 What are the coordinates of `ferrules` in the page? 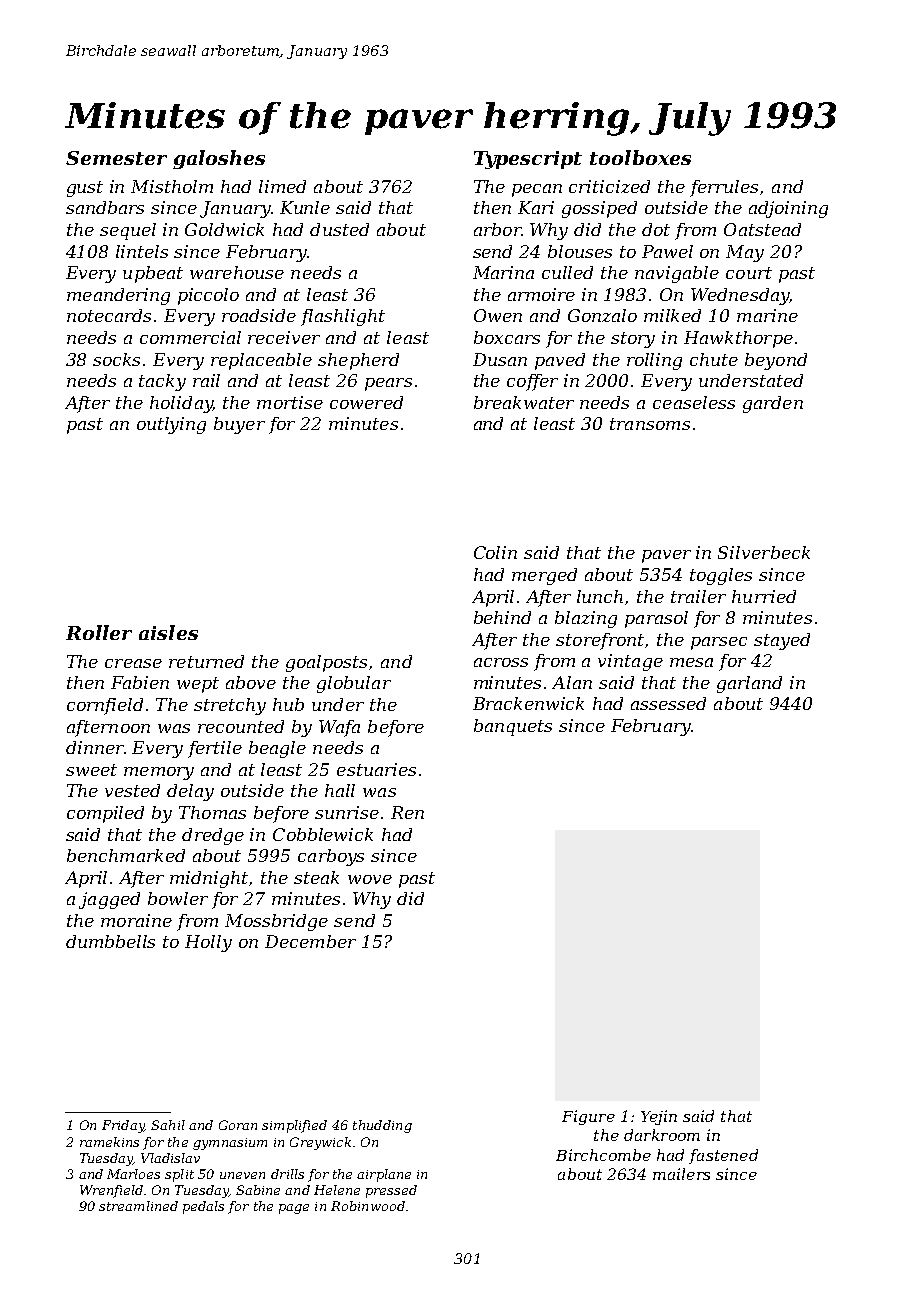 It's located at (724, 188).
